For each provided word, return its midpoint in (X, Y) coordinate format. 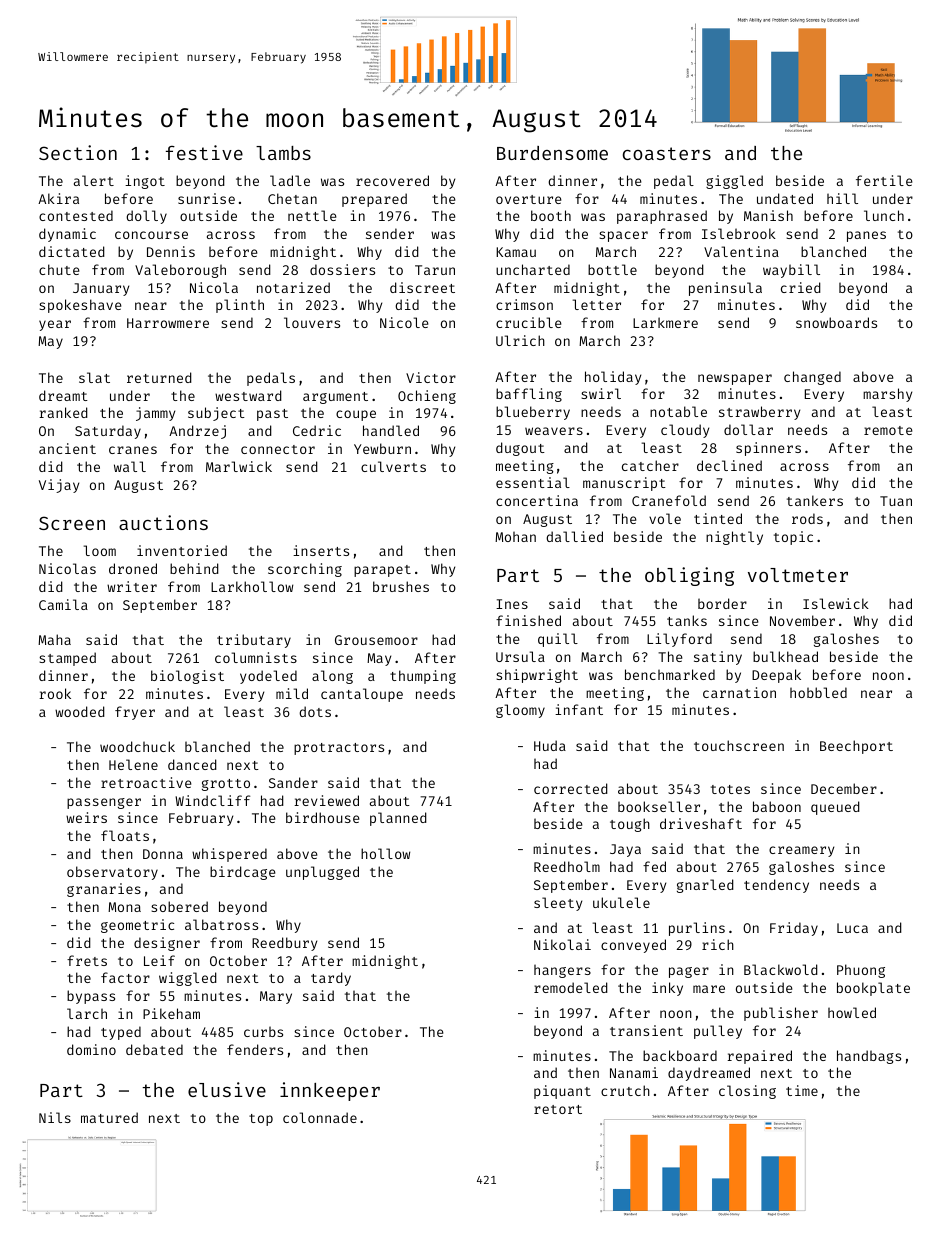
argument (335, 398)
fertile (884, 180)
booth (551, 215)
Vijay (59, 486)
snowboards (836, 322)
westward (248, 395)
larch (87, 1013)
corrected (571, 788)
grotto (226, 785)
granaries (104, 890)
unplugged (322, 873)
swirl (601, 393)
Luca (852, 928)
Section (78, 152)
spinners (768, 449)
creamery (801, 851)
